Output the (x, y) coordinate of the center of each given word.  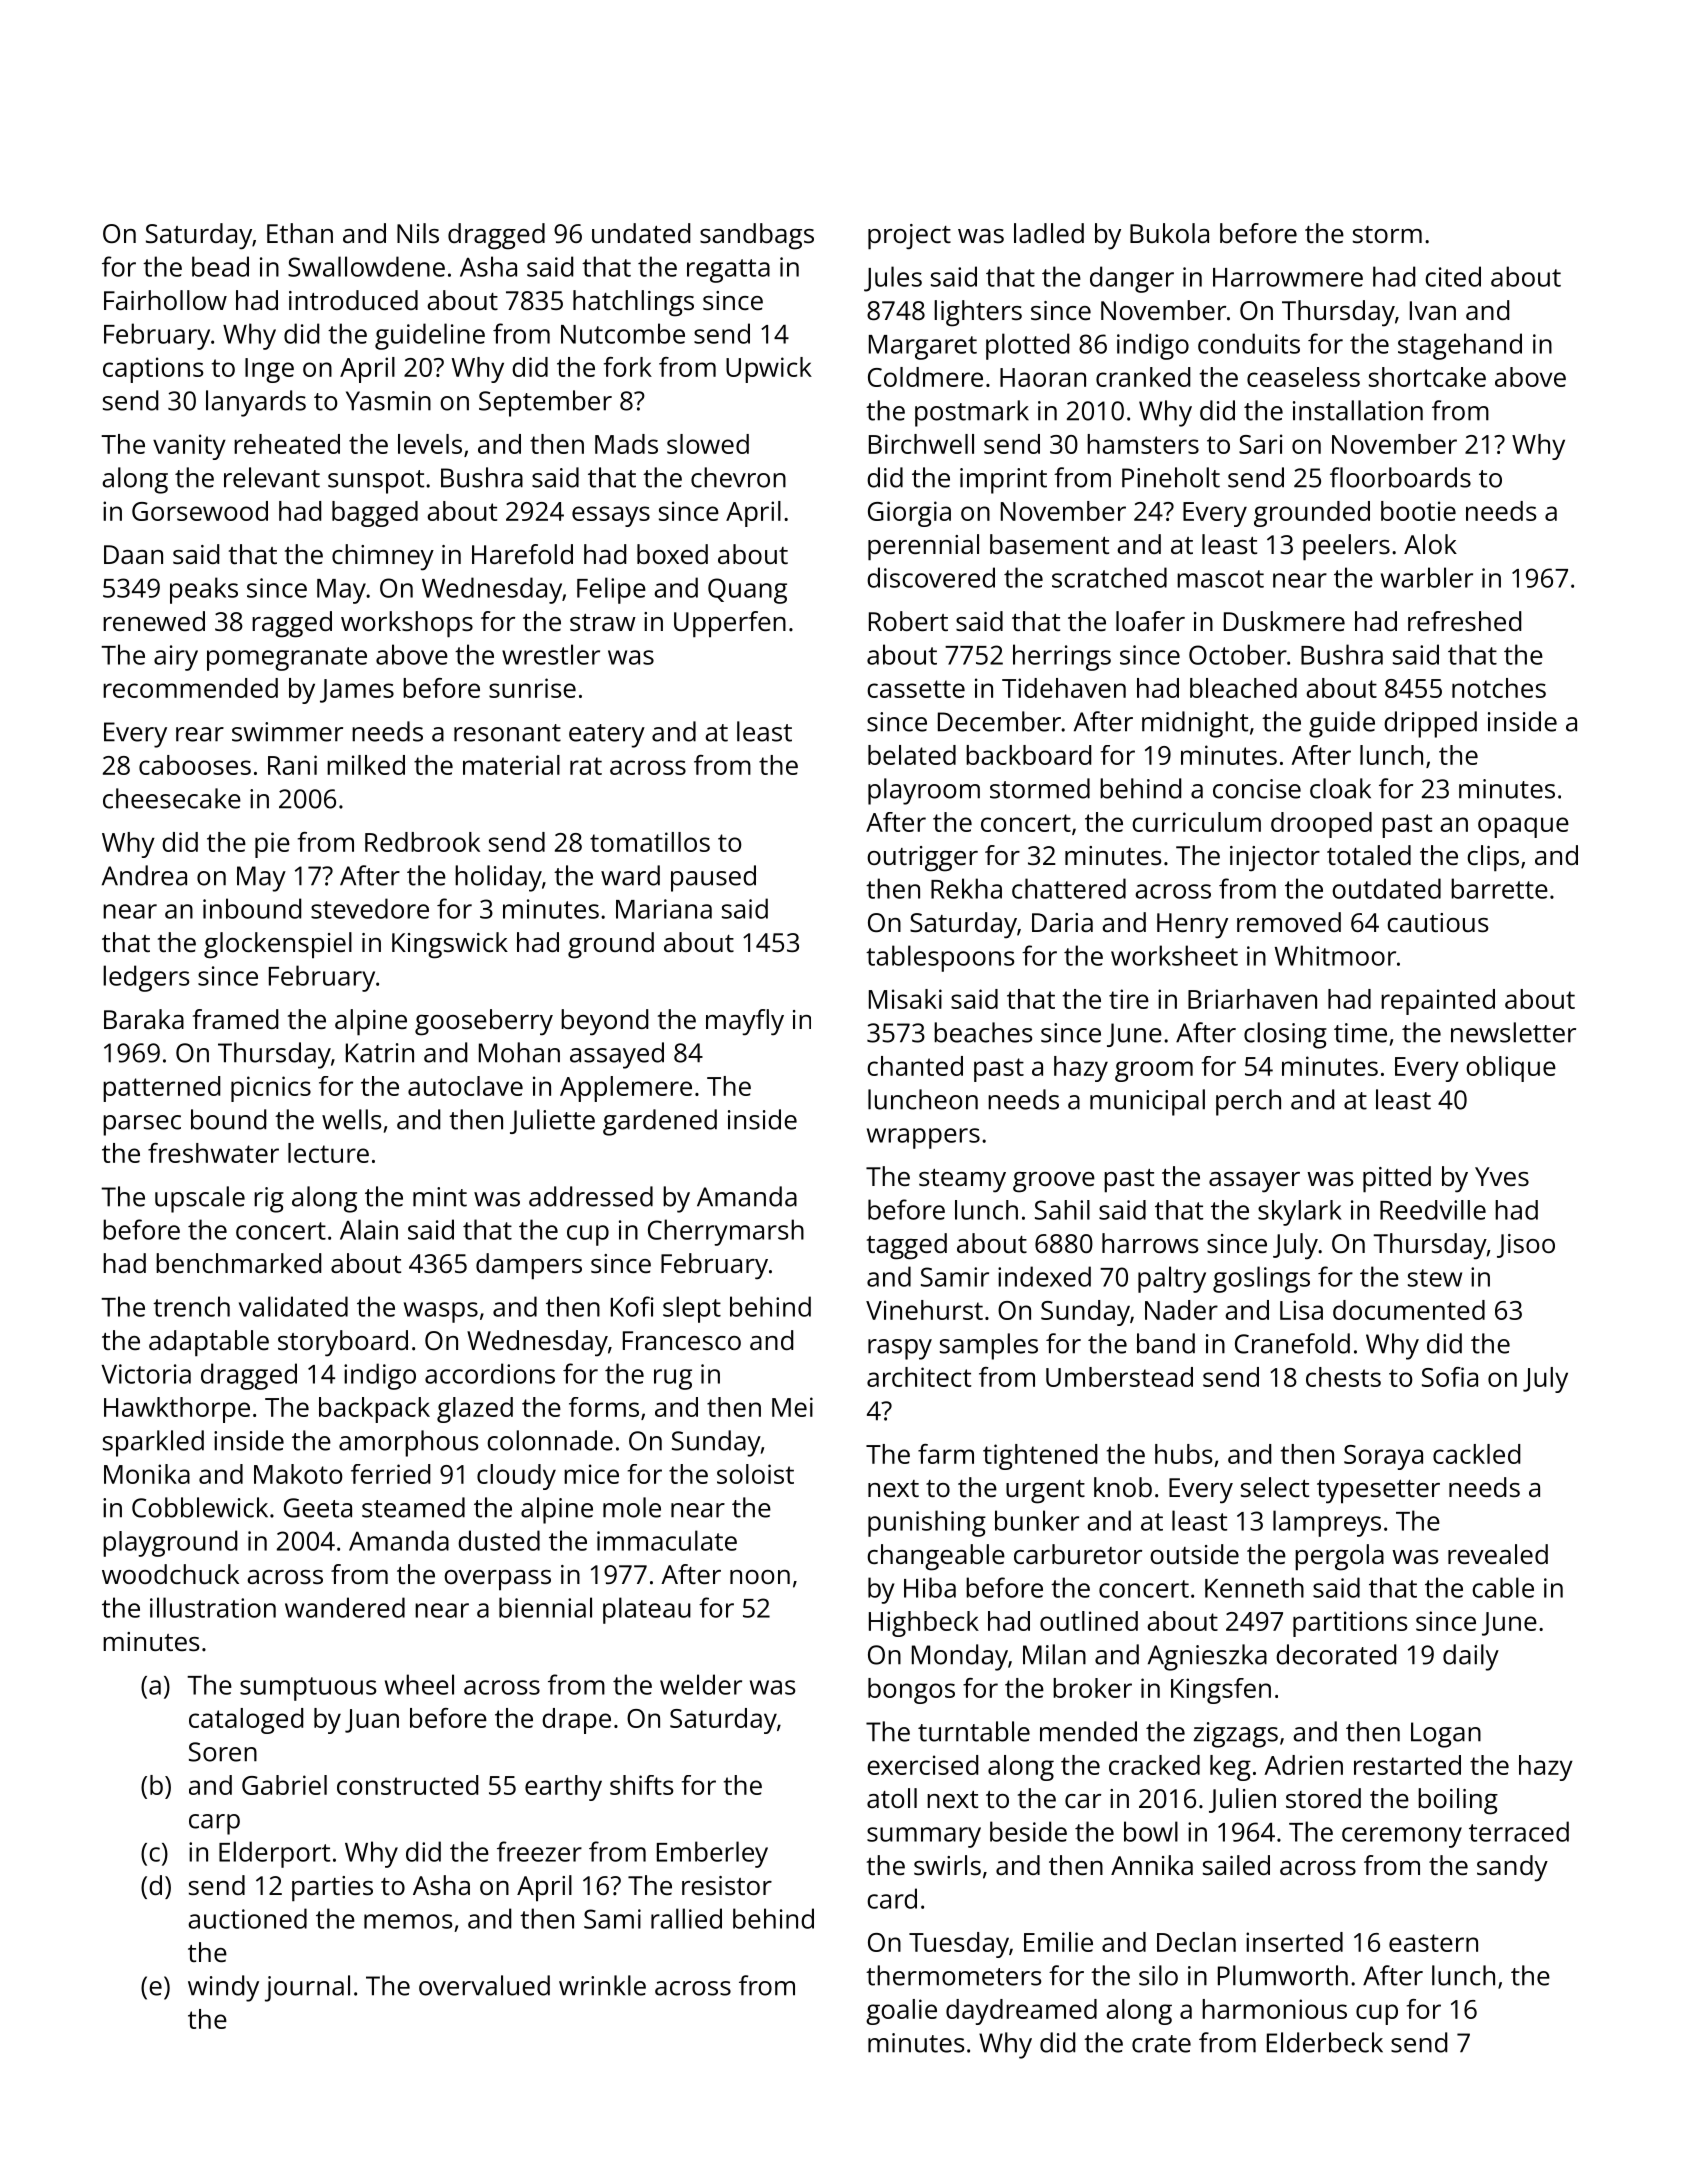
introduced (353, 300)
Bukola (1169, 233)
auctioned (247, 1918)
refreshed (1464, 621)
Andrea (144, 875)
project (909, 237)
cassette (916, 689)
